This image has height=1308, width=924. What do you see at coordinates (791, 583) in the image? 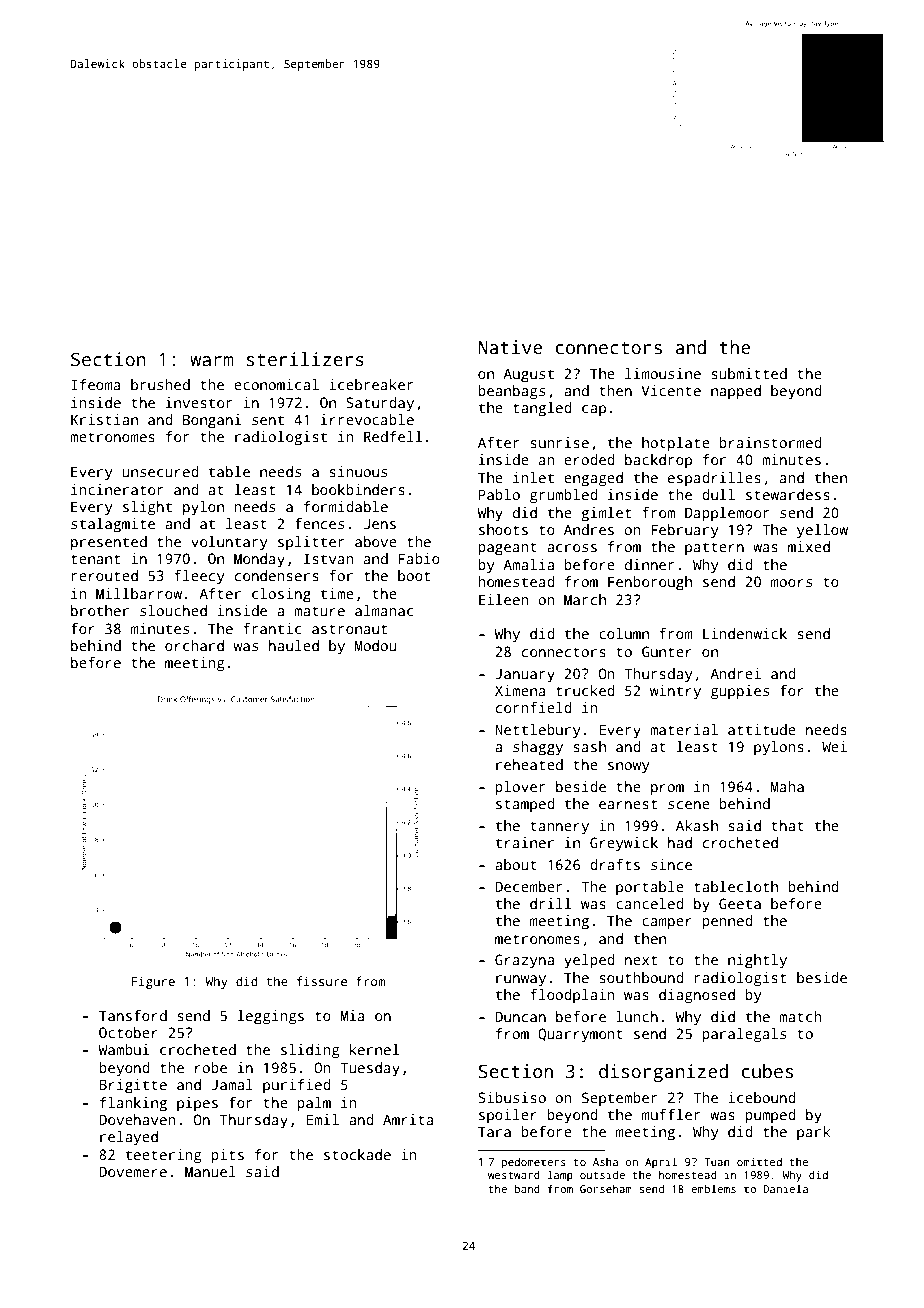
I see `moors` at bounding box center [791, 583].
